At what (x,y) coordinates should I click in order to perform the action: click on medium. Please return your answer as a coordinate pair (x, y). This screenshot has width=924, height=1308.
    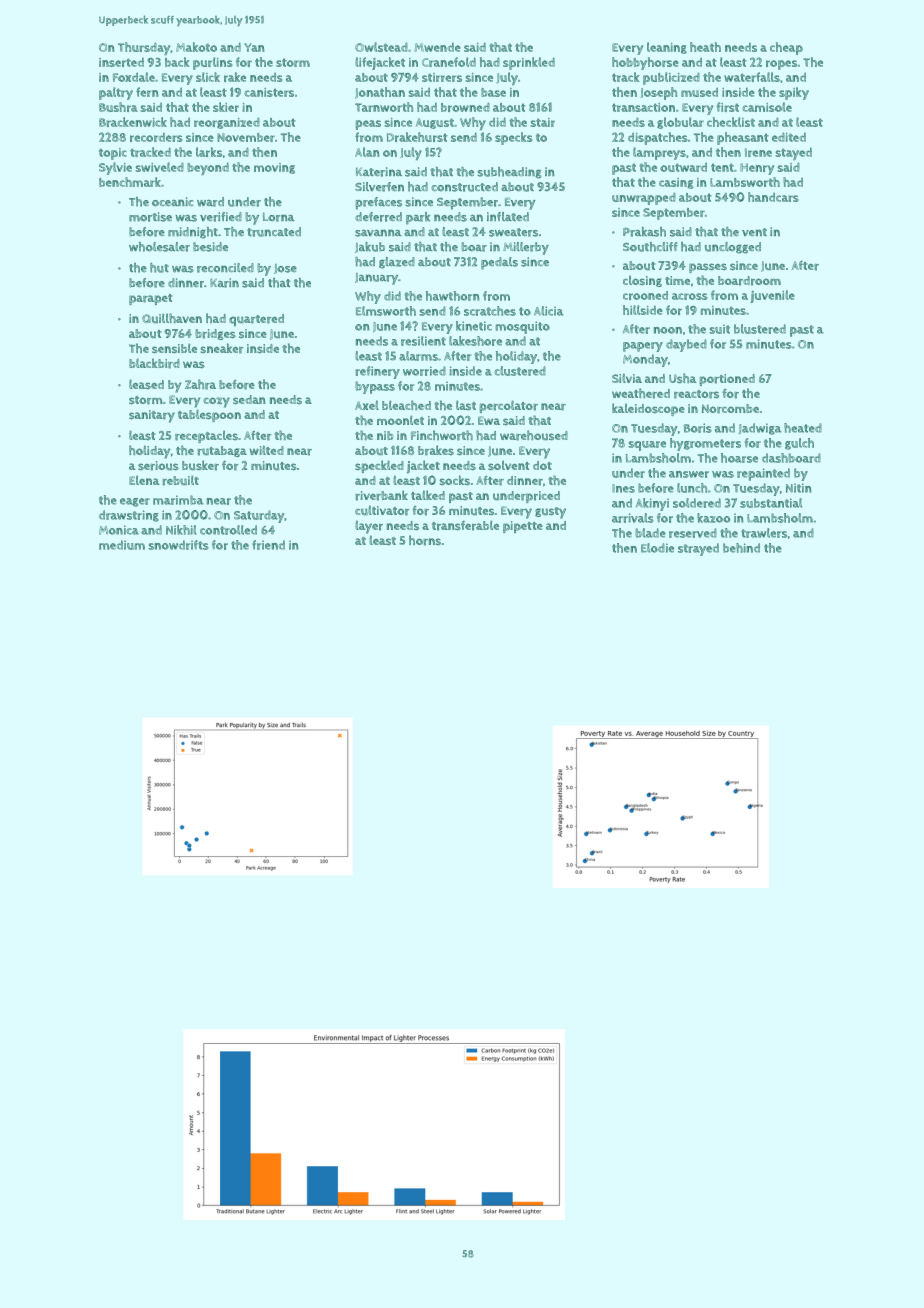
    Looking at the image, I should click on (122, 545).
